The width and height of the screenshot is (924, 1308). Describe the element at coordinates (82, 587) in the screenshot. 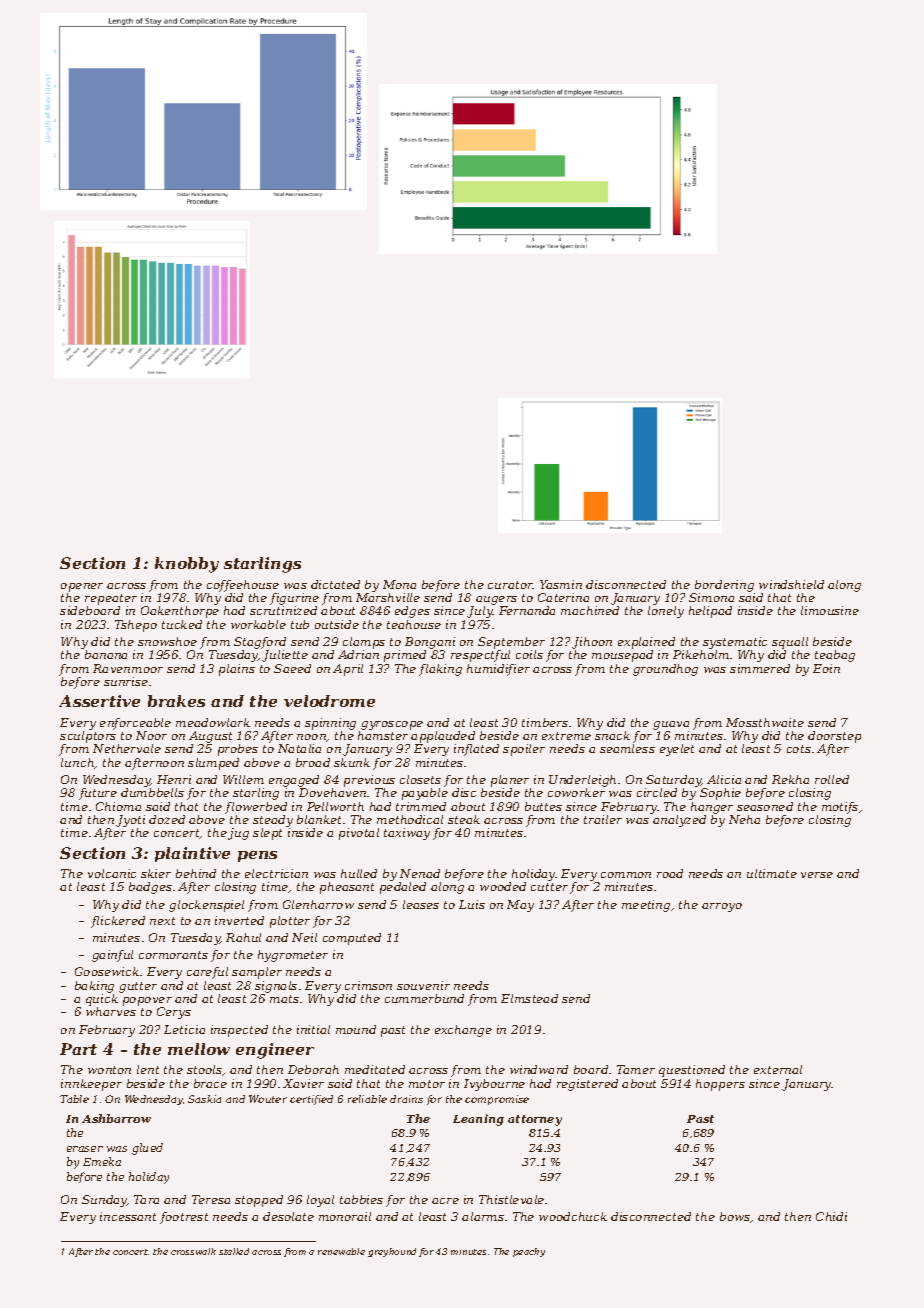

I see `opener` at that location.
